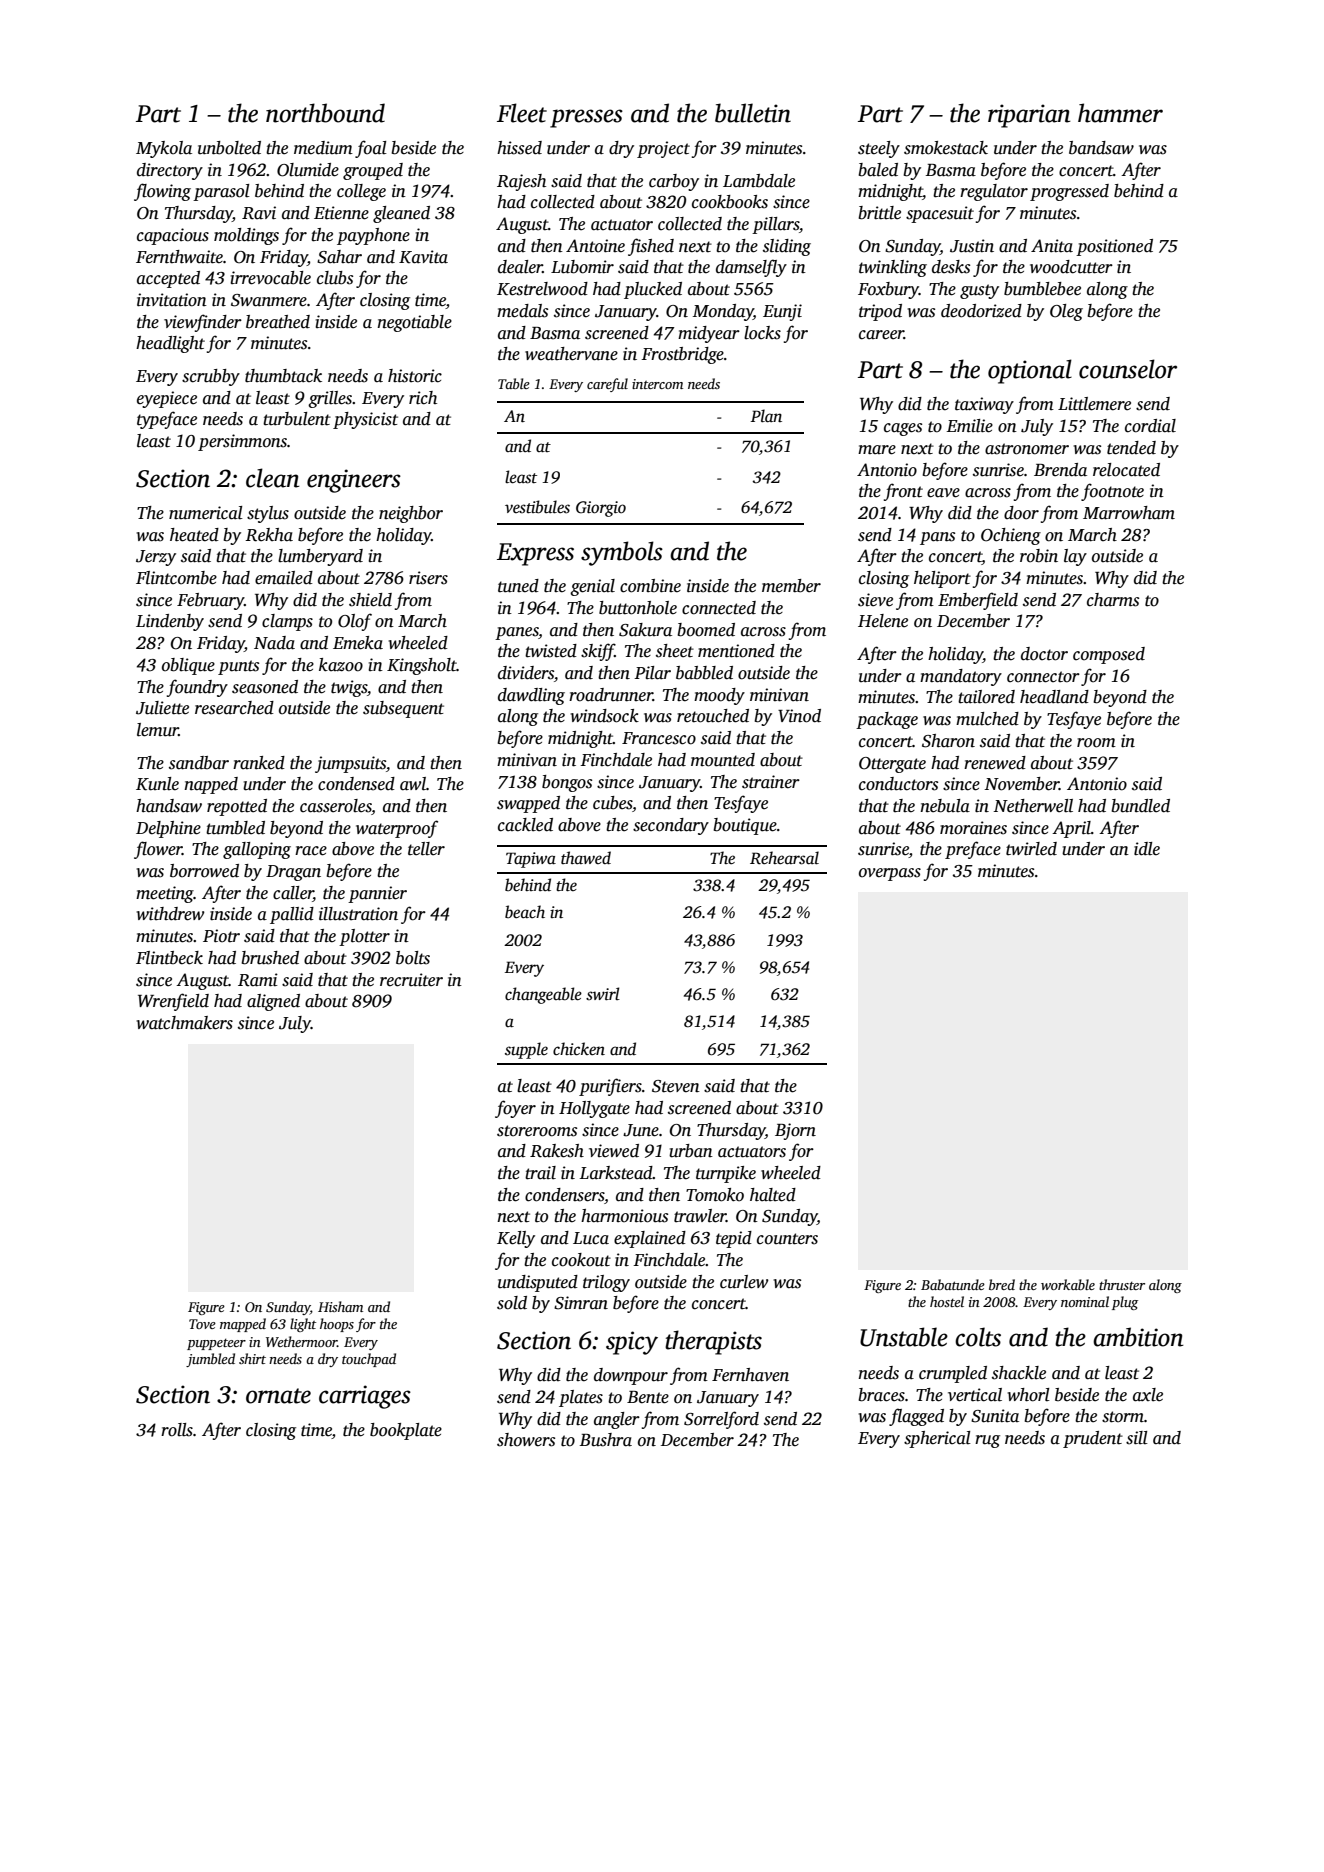 The image size is (1324, 1872). What do you see at coordinates (648, 1397) in the page?
I see `Bente` at bounding box center [648, 1397].
